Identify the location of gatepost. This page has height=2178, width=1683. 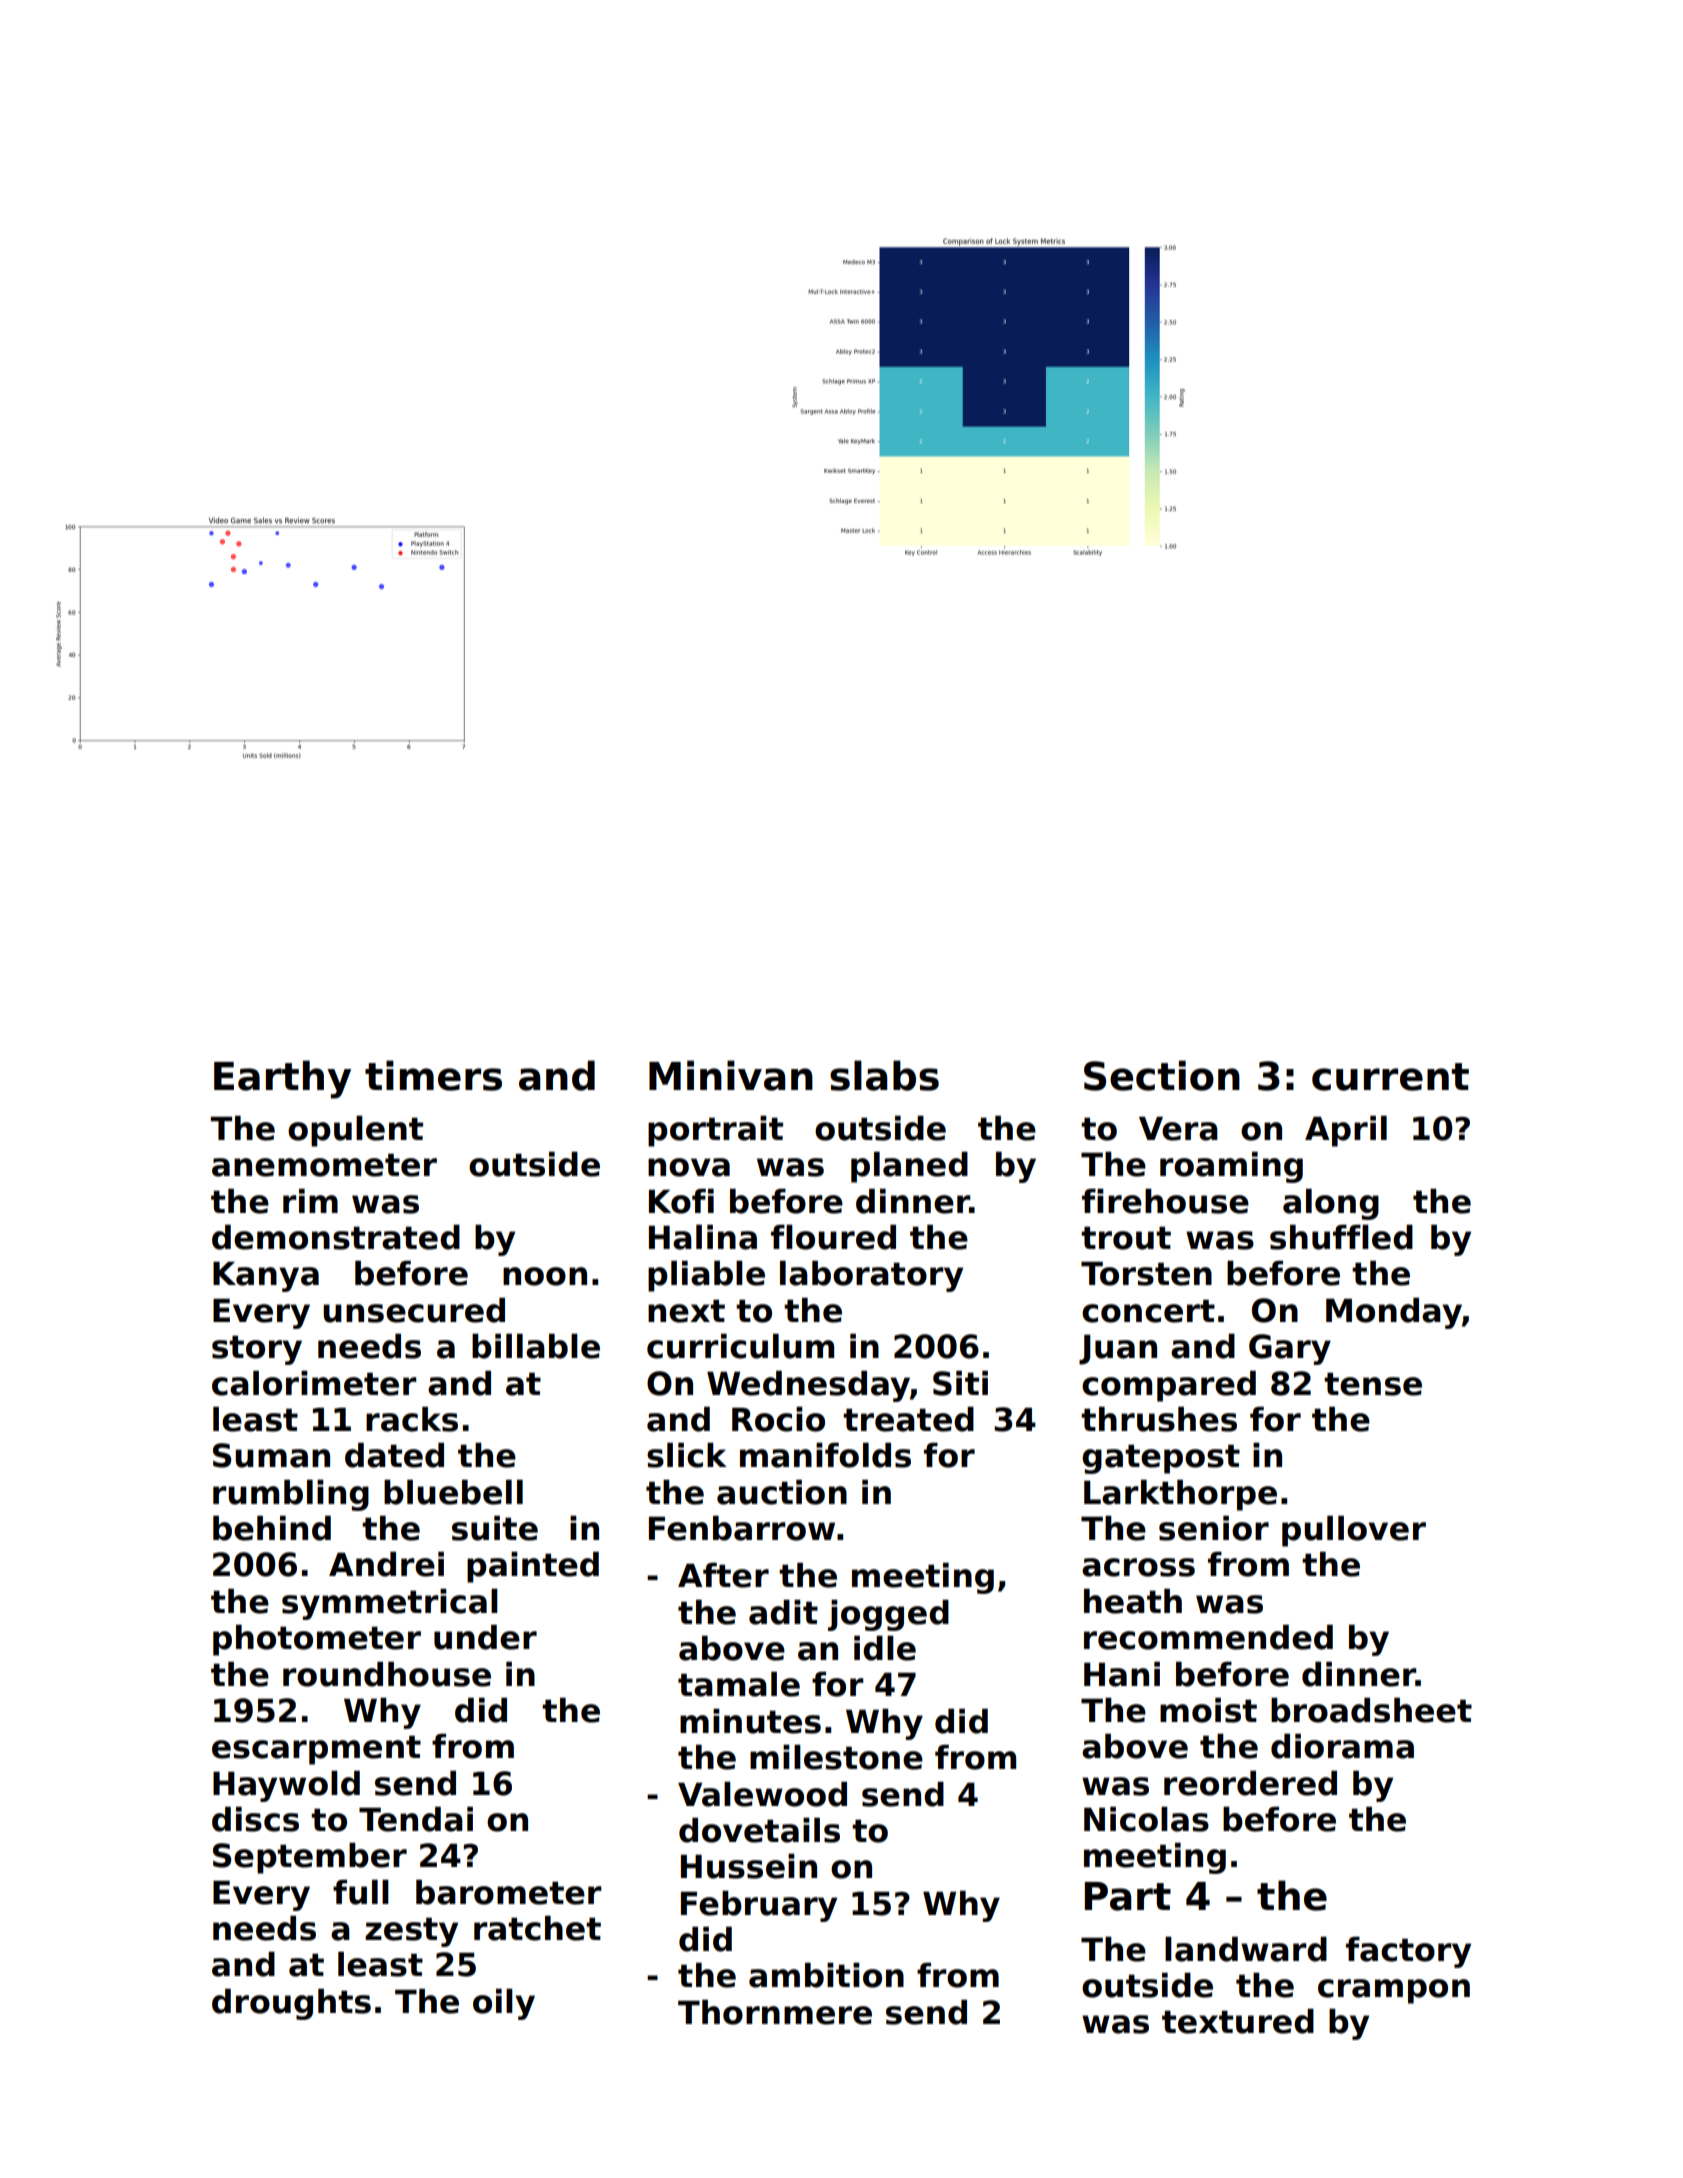
(1161, 1459).
